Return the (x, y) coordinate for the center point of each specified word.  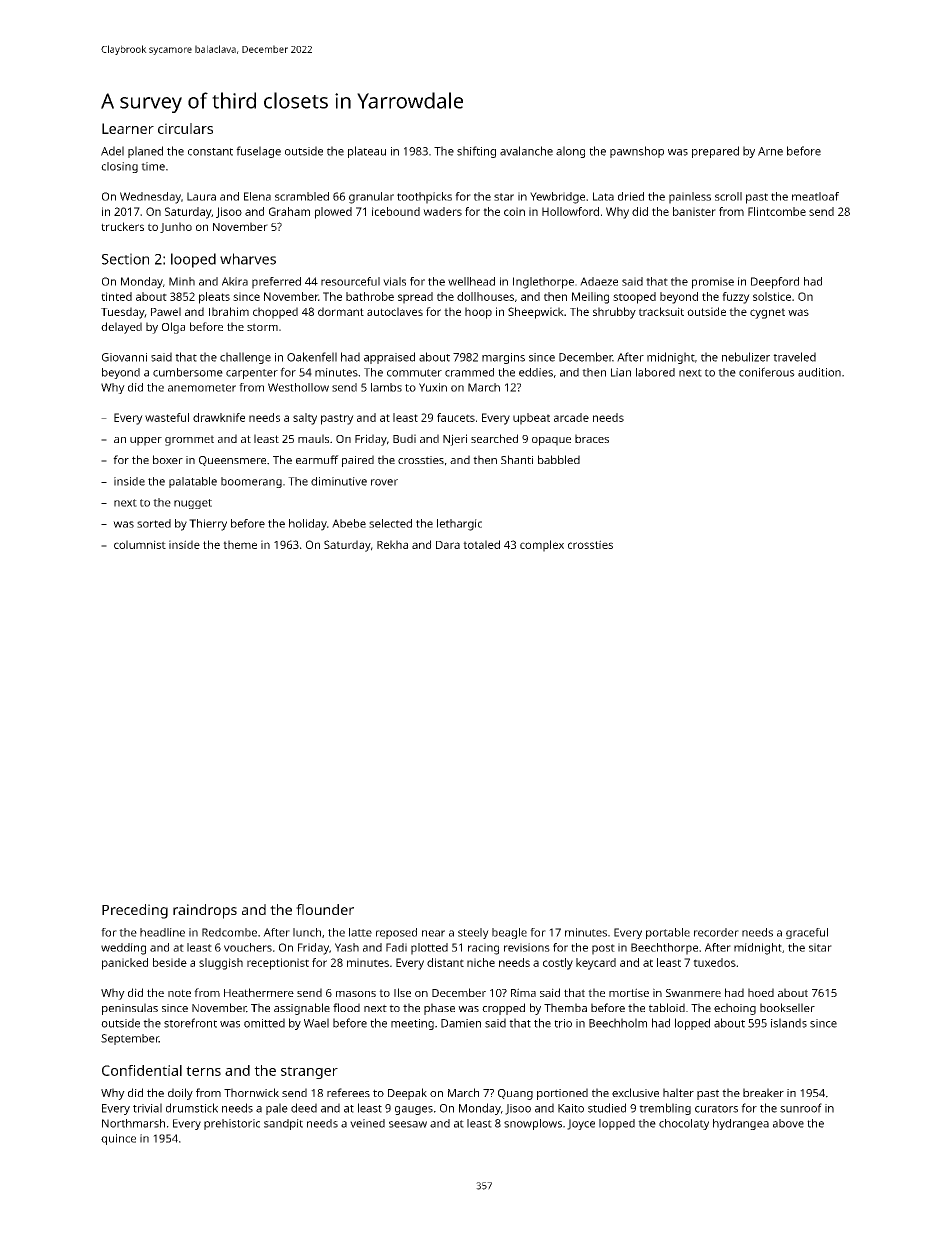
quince (118, 1139)
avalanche (526, 151)
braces (592, 438)
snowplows (533, 1124)
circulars (185, 128)
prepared (715, 152)
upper (146, 441)
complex (542, 546)
